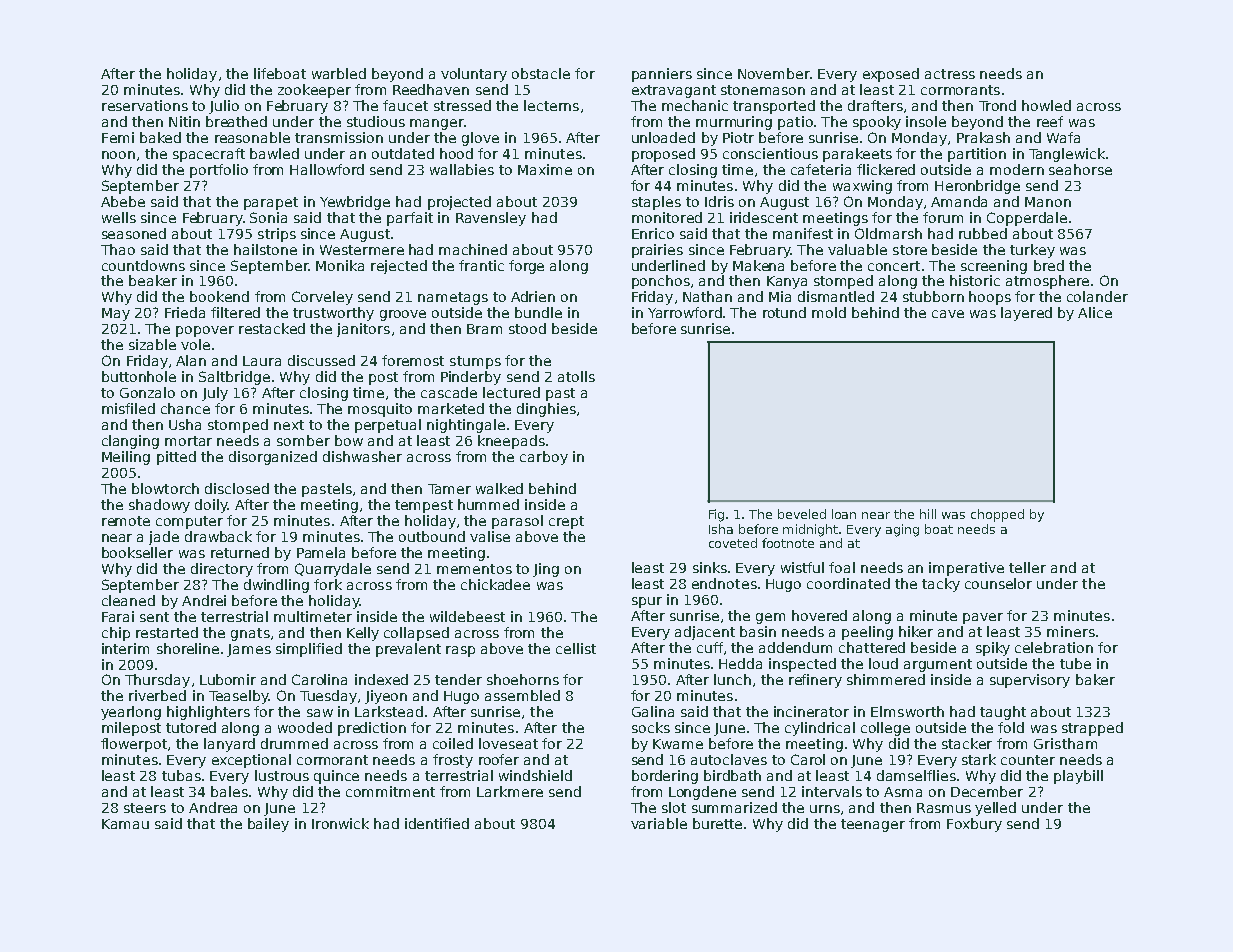  I want to click on ponchos, so click(661, 282).
